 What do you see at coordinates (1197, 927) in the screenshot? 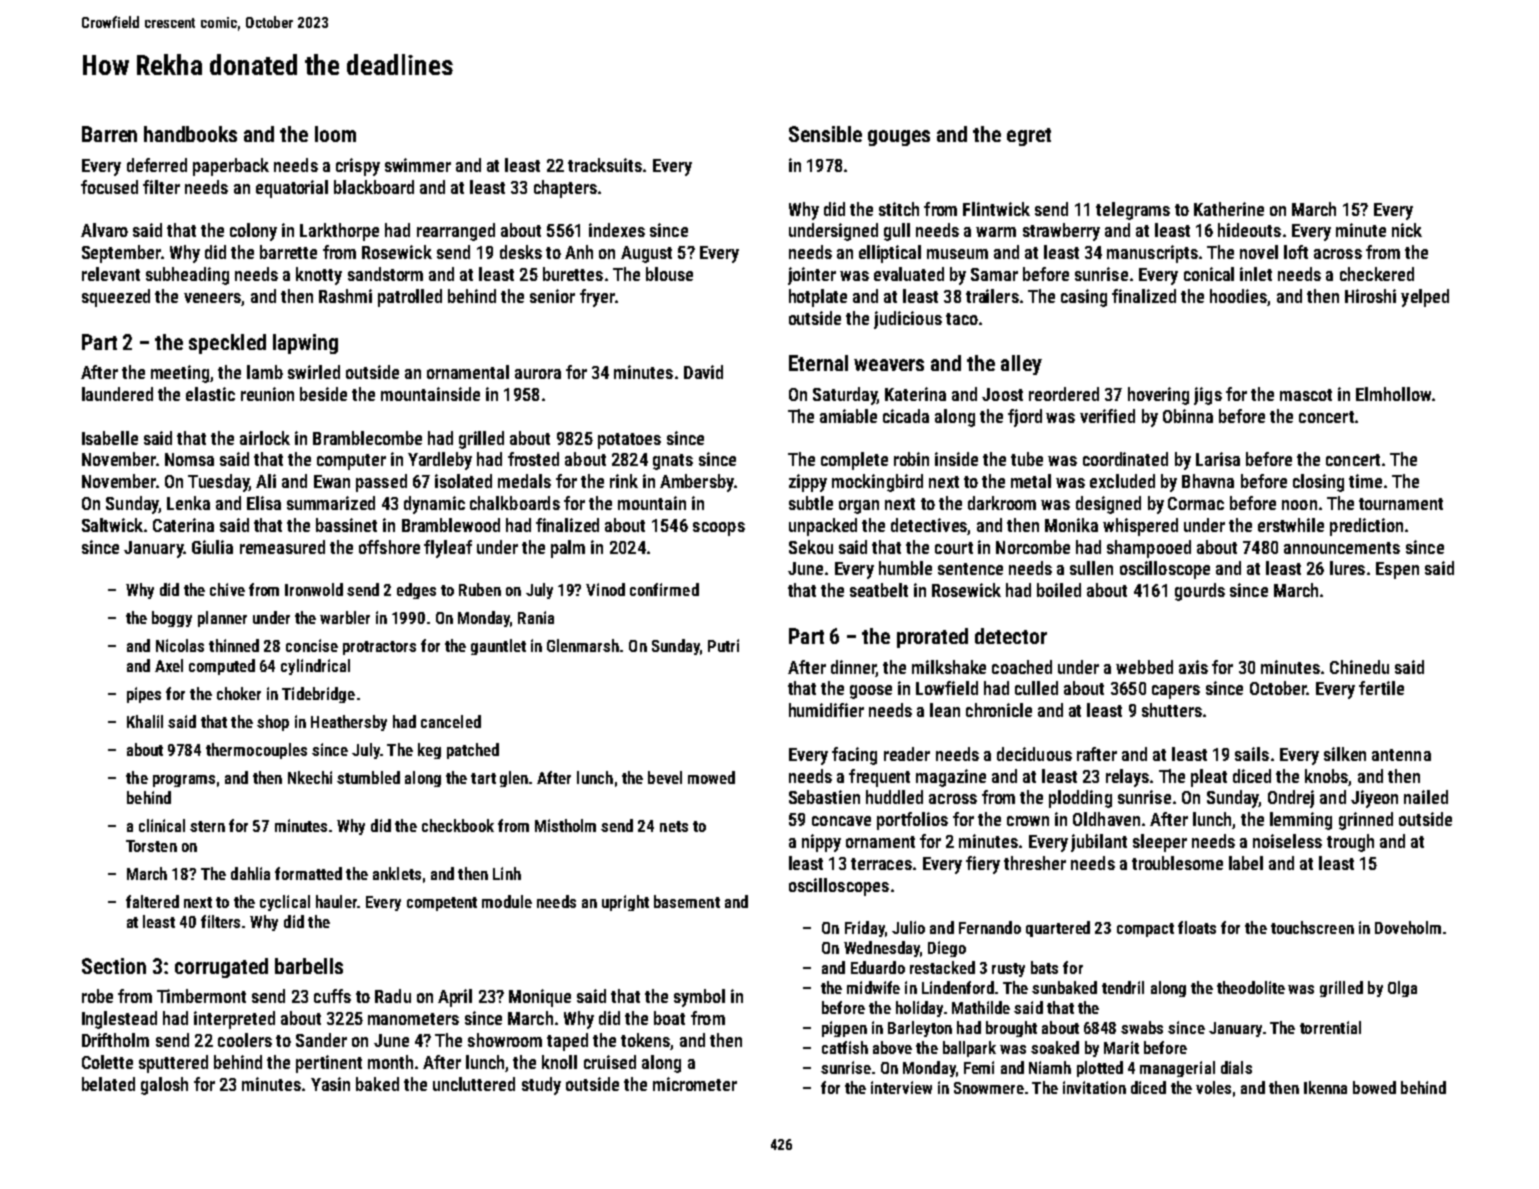
I see `floats` at bounding box center [1197, 927].
